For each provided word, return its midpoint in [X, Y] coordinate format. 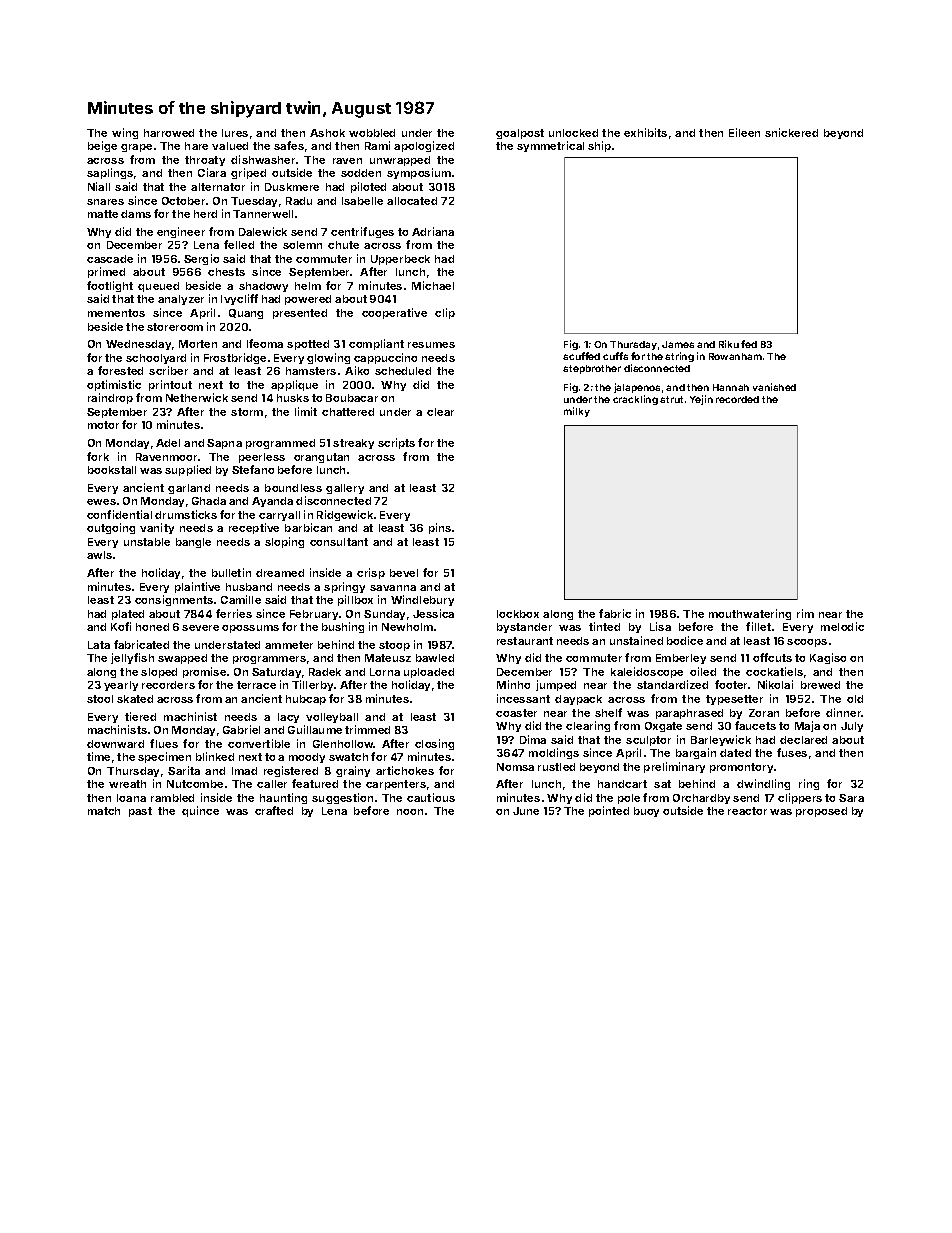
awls [99, 555]
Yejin [701, 400]
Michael [433, 285]
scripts [396, 443]
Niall [99, 186]
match [104, 811]
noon [410, 812]
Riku [729, 344]
